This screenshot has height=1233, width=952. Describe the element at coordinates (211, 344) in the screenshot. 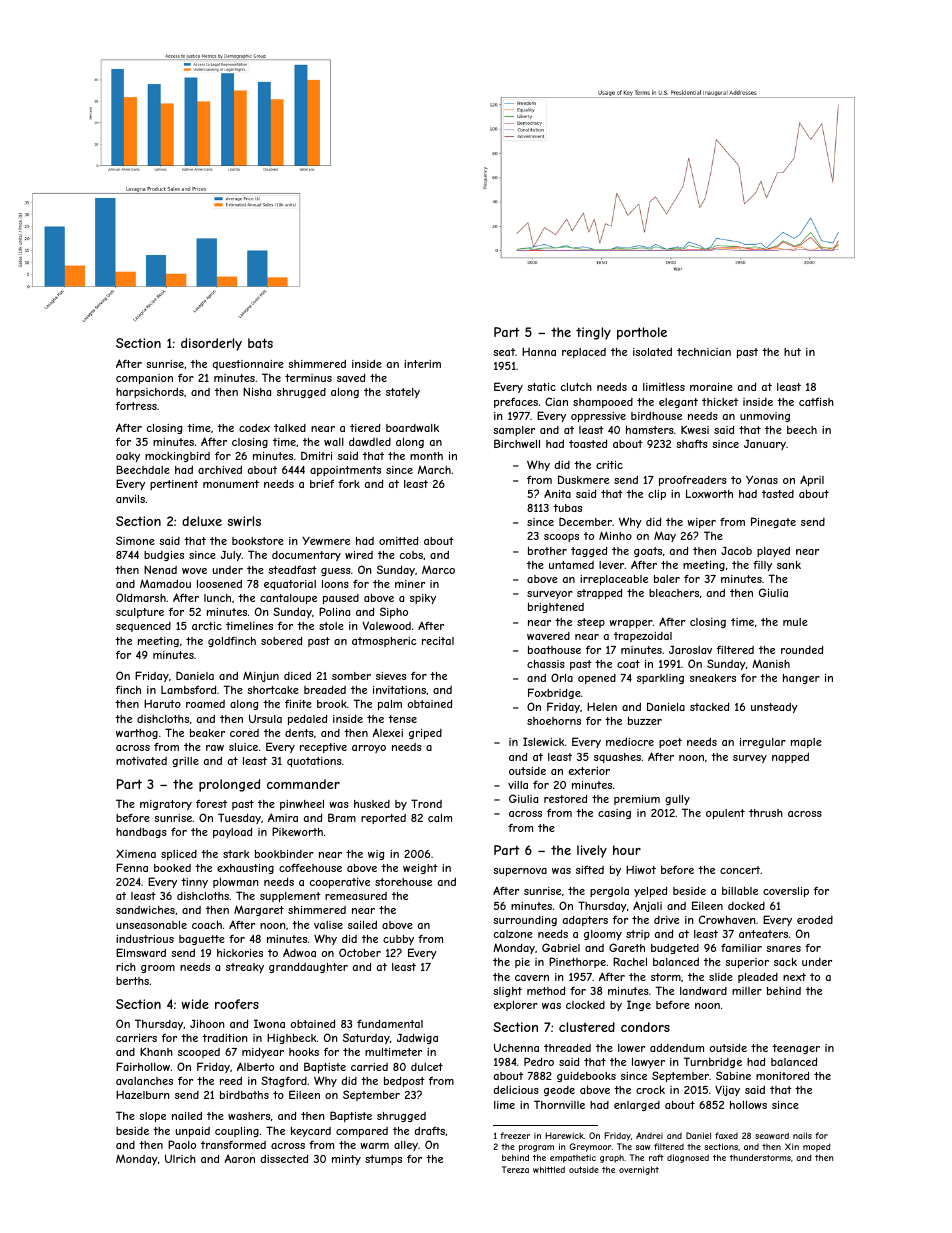

I see `disorderly` at that location.
